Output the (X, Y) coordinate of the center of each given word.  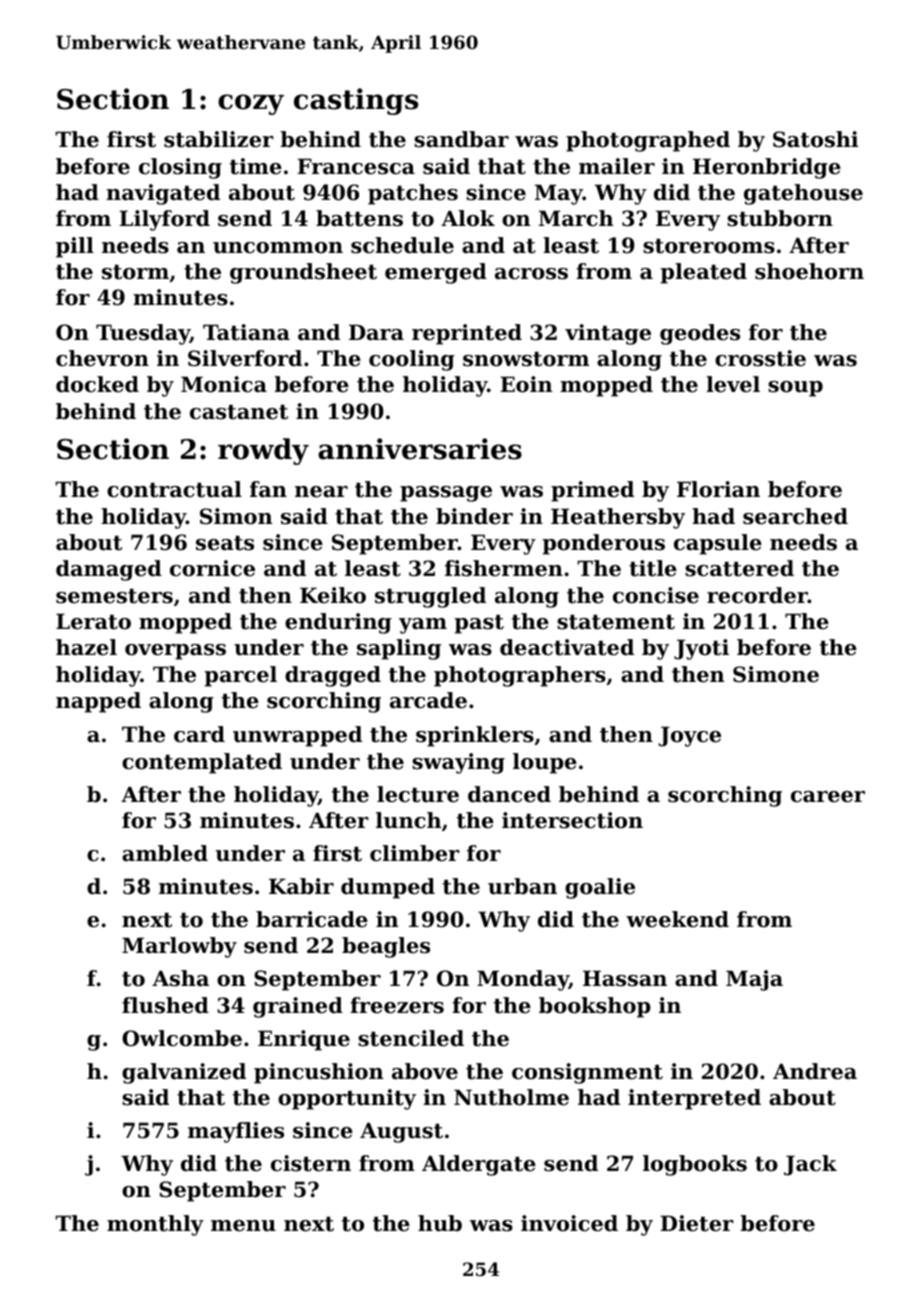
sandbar (461, 139)
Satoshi (815, 139)
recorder (757, 595)
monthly (155, 1225)
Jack (810, 1165)
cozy (251, 104)
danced (509, 794)
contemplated (202, 763)
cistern (311, 1163)
